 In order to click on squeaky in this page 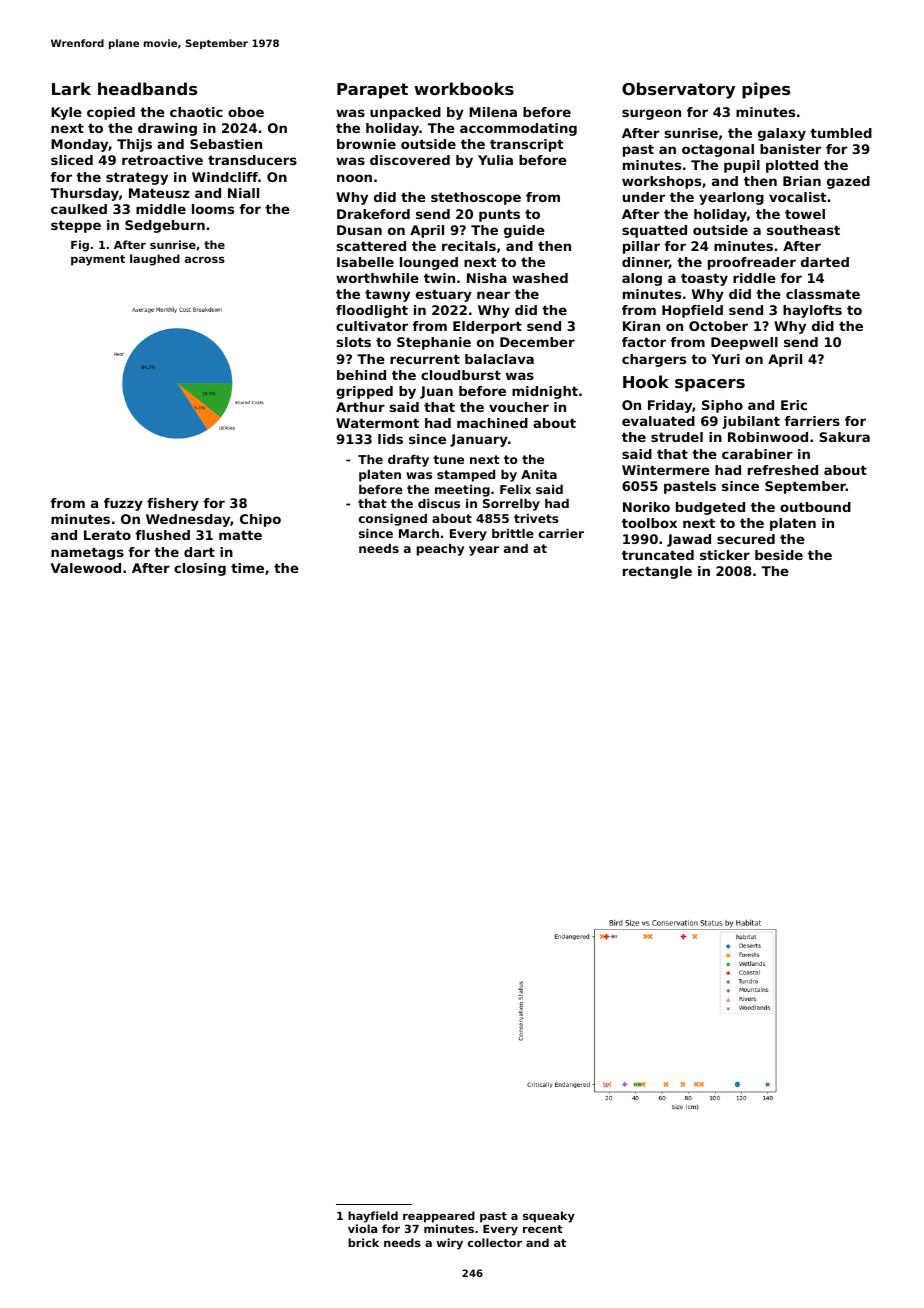, I will do `click(549, 1217)`.
